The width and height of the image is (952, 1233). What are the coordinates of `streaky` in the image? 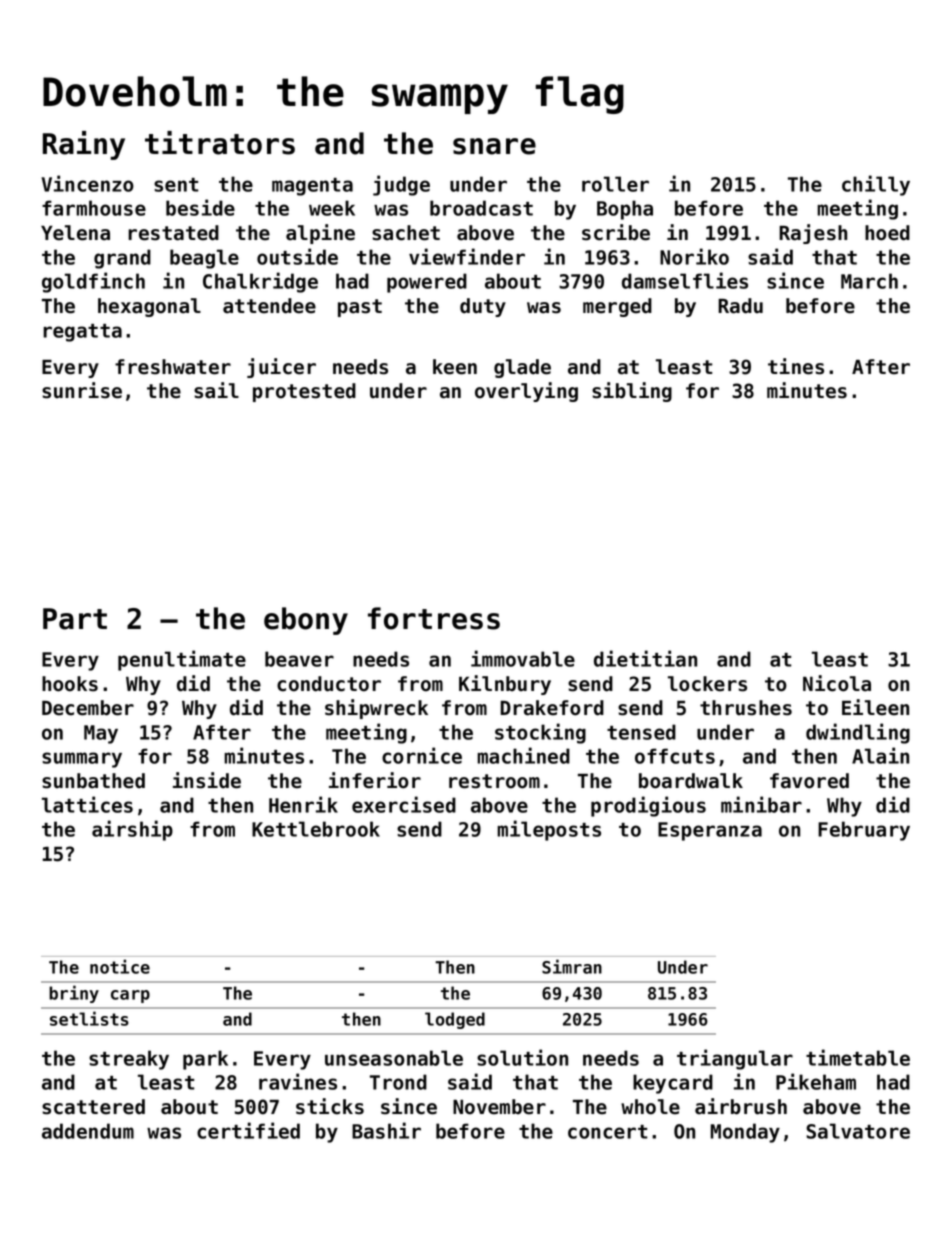 It's located at (129, 1060).
